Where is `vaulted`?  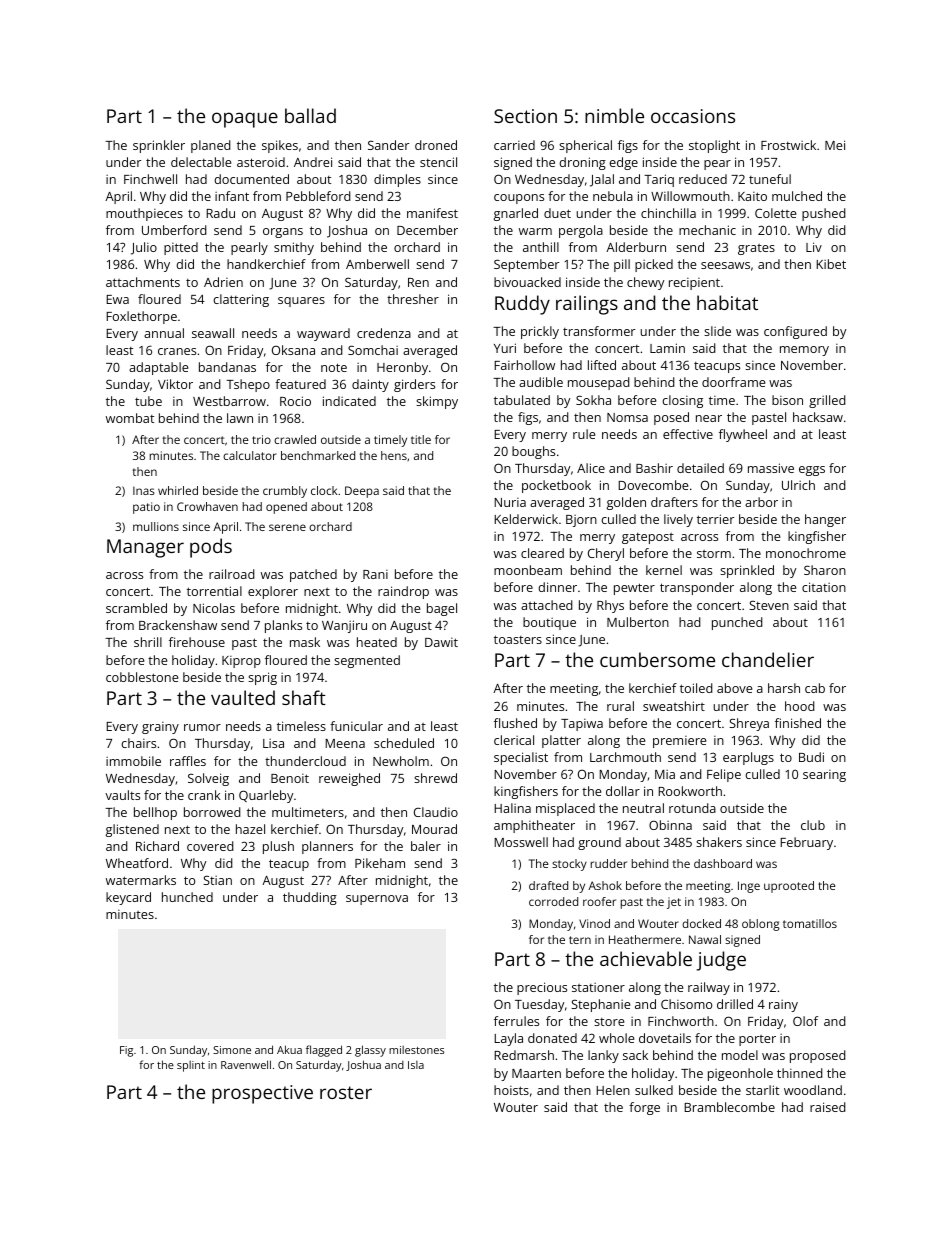
vaulted is located at coordinates (243, 697).
